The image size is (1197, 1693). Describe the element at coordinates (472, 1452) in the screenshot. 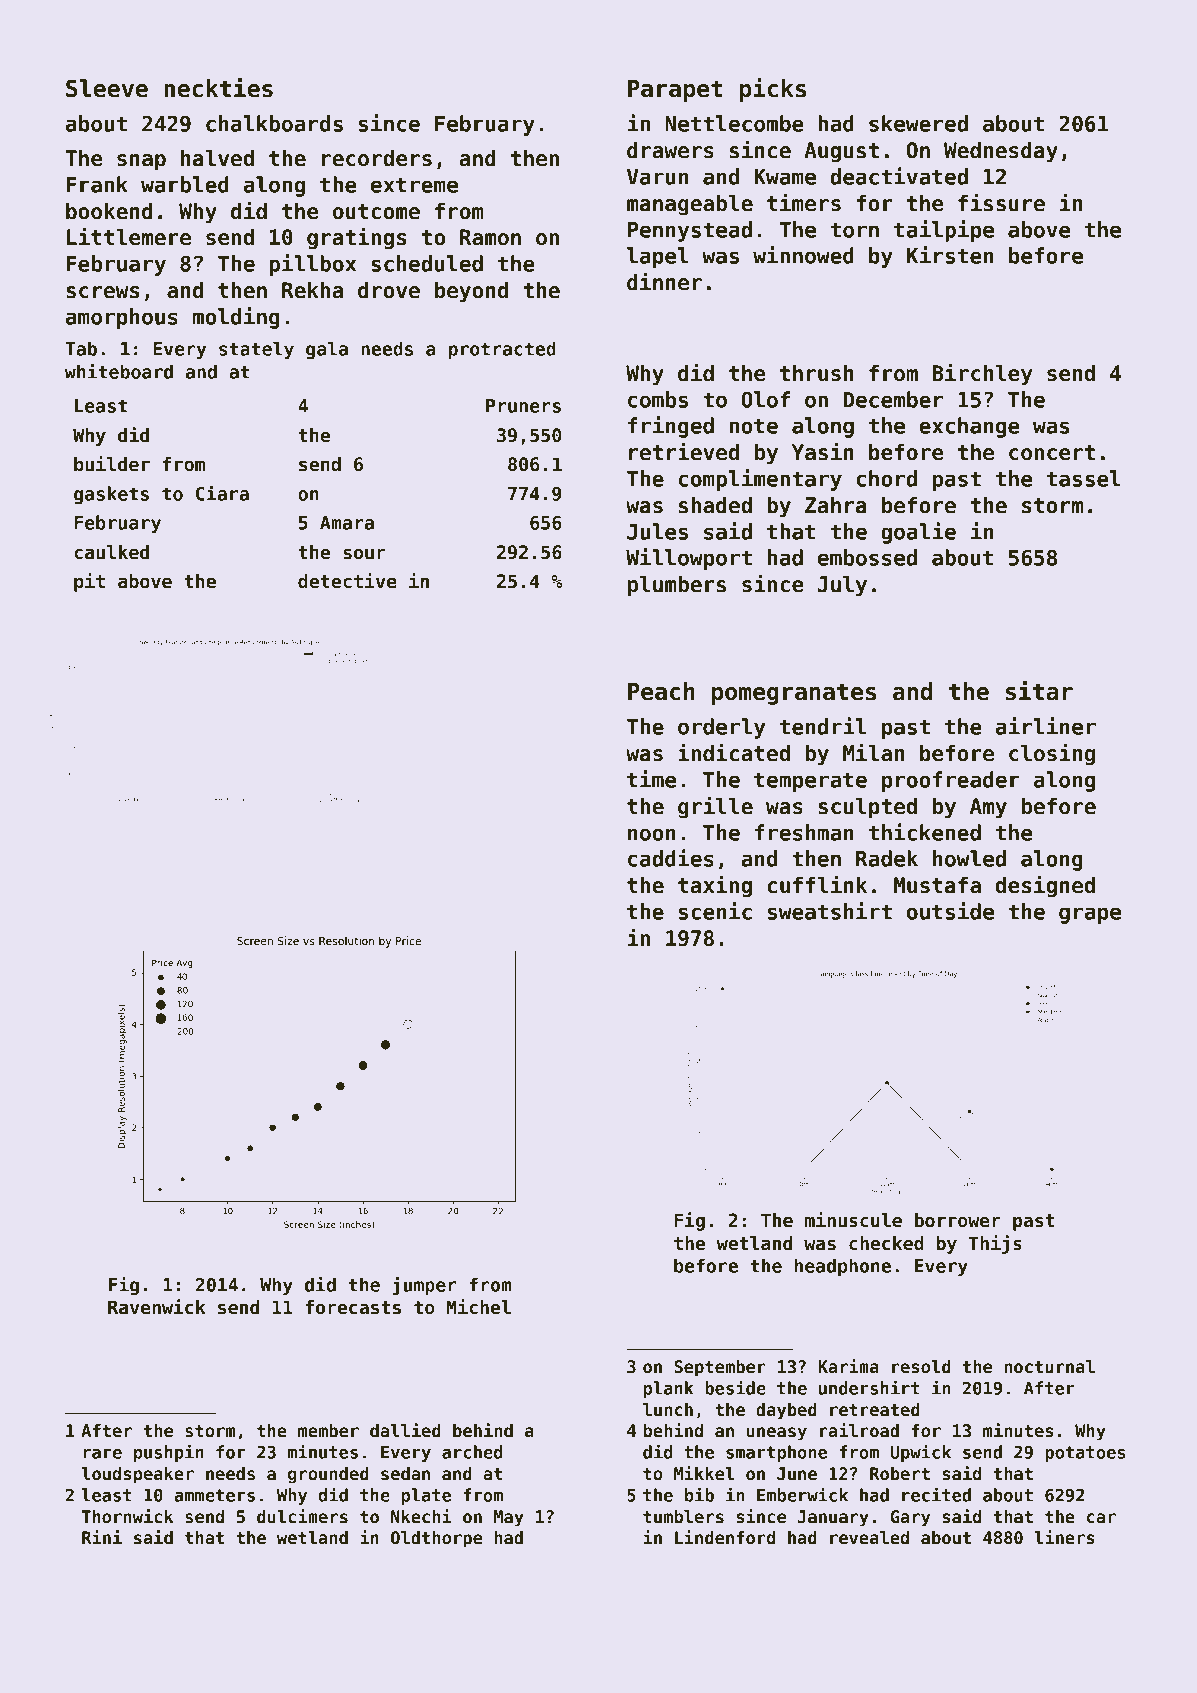

I see `arched` at that location.
